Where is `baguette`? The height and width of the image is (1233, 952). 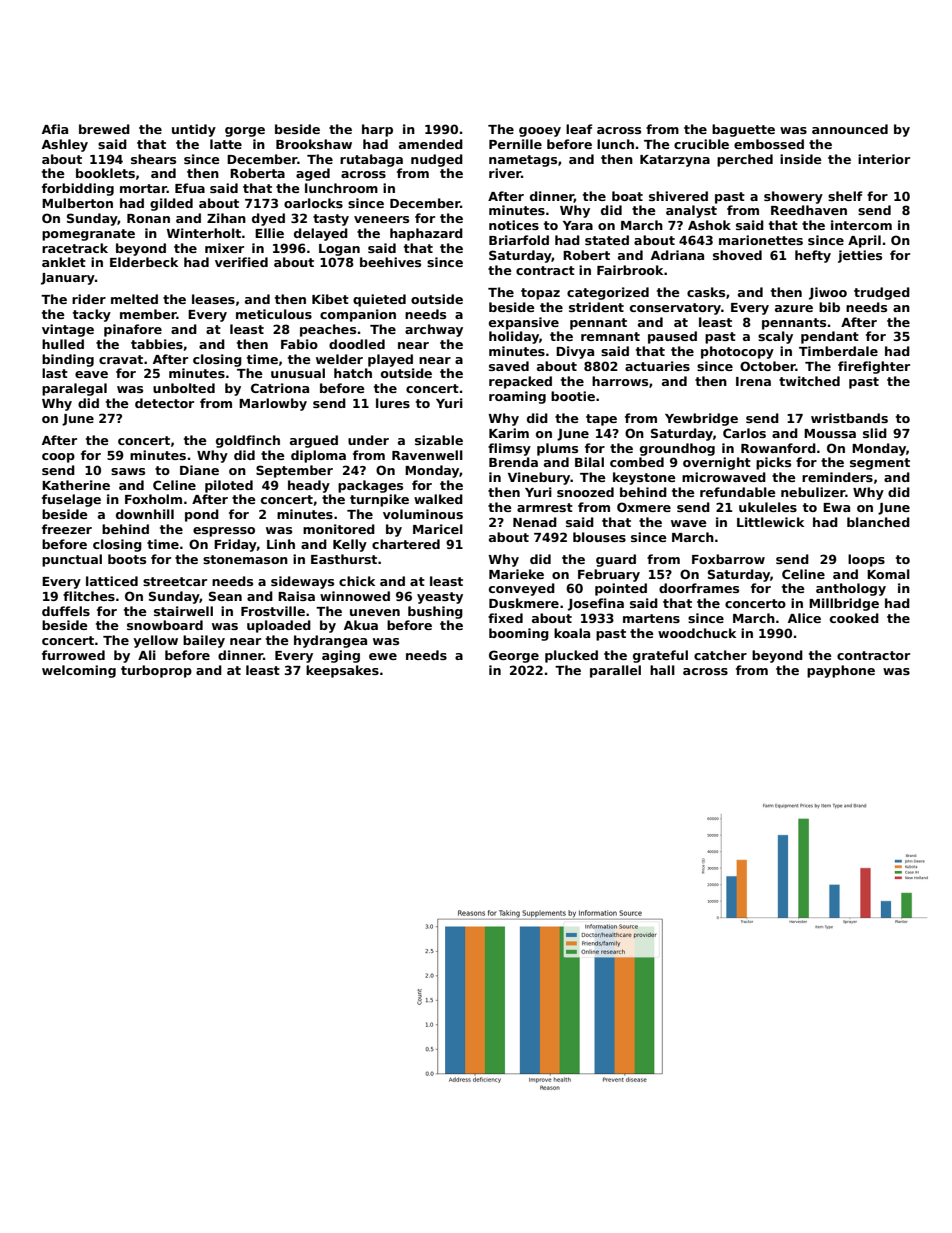 baguette is located at coordinates (743, 130).
